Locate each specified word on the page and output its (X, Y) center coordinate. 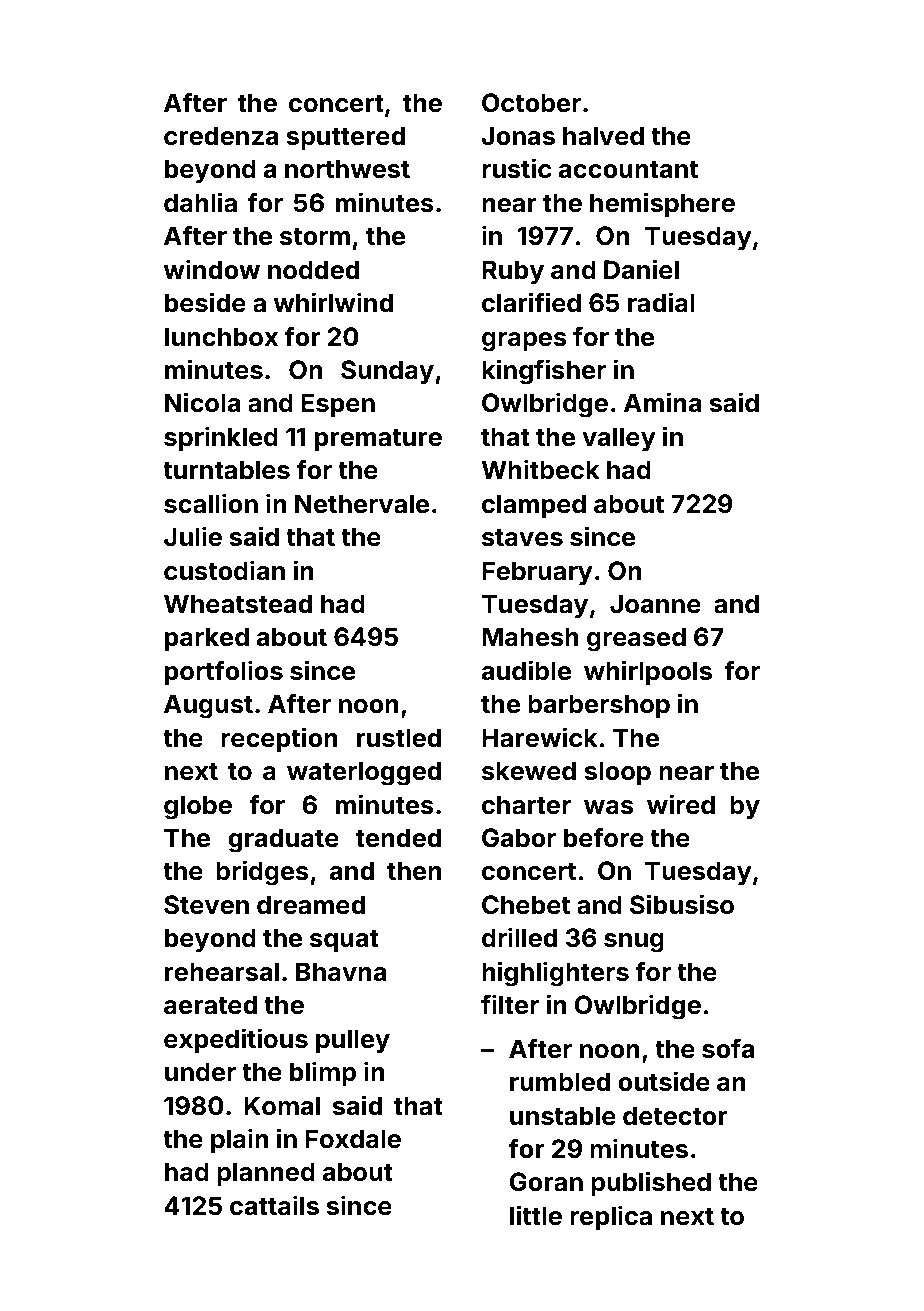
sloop (617, 773)
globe (198, 807)
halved (603, 136)
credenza (221, 136)
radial (661, 302)
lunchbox (221, 337)
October (531, 103)
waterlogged (364, 773)
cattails (274, 1205)
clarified (531, 302)
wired (681, 804)
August (208, 706)
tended (398, 838)
